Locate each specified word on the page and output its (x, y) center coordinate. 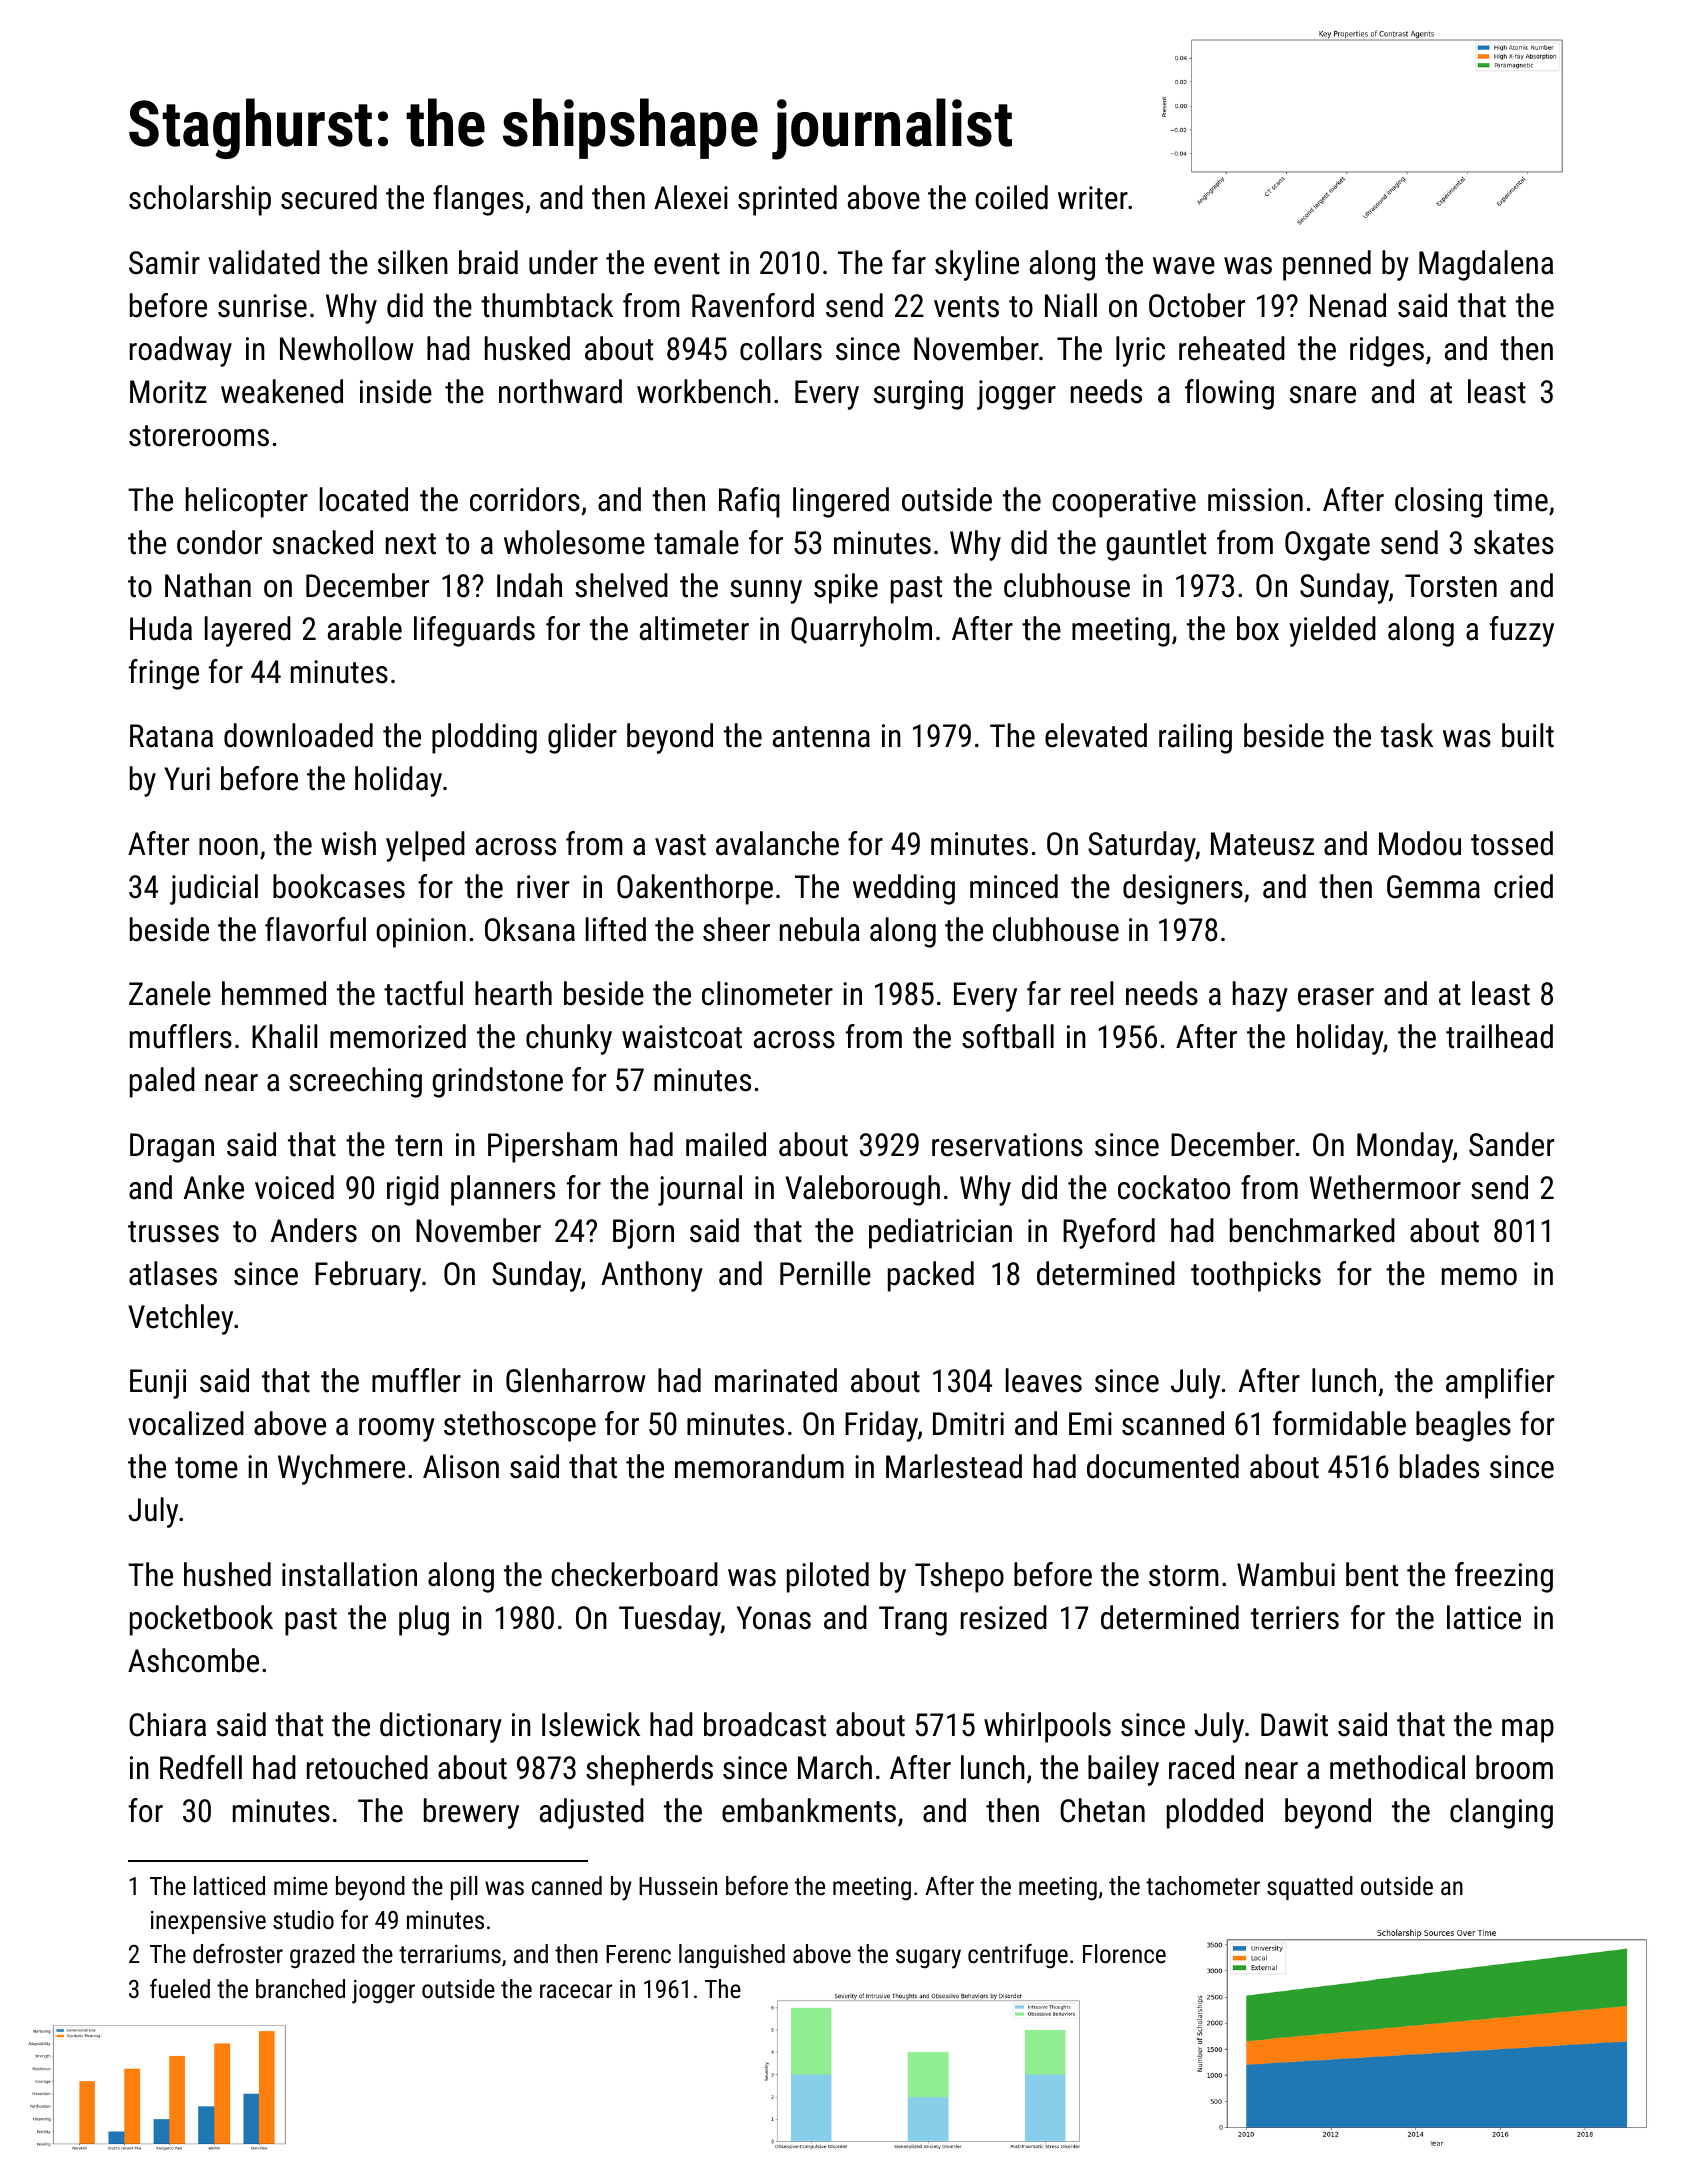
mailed (726, 1144)
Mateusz (1262, 844)
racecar (576, 1991)
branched (300, 1988)
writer (1093, 198)
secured (329, 197)
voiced (294, 1187)
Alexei (691, 197)
